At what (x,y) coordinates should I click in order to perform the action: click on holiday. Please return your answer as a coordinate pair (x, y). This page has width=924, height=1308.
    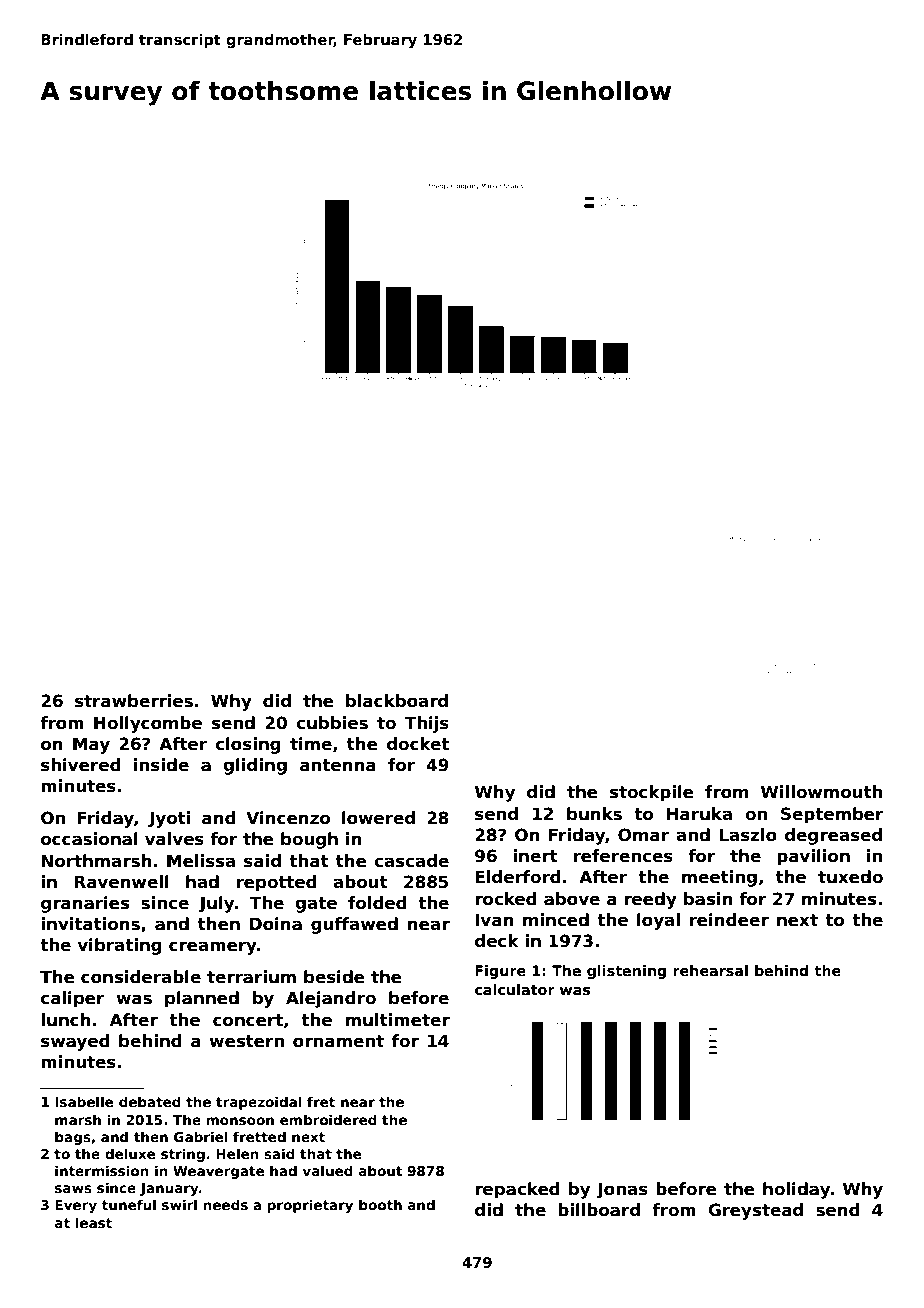
    Looking at the image, I should click on (796, 1190).
